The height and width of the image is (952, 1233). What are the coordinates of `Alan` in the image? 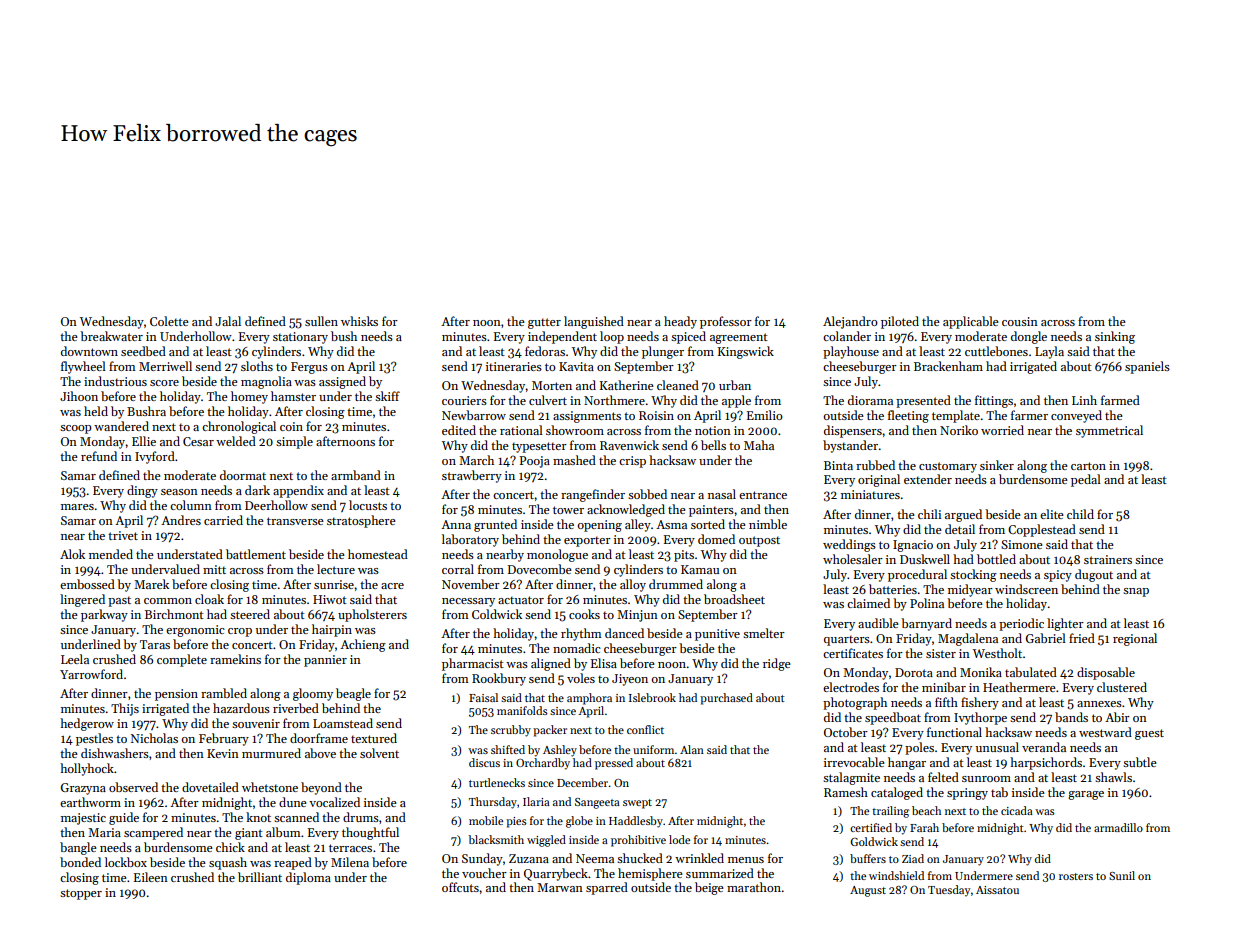 It's located at (692, 749).
